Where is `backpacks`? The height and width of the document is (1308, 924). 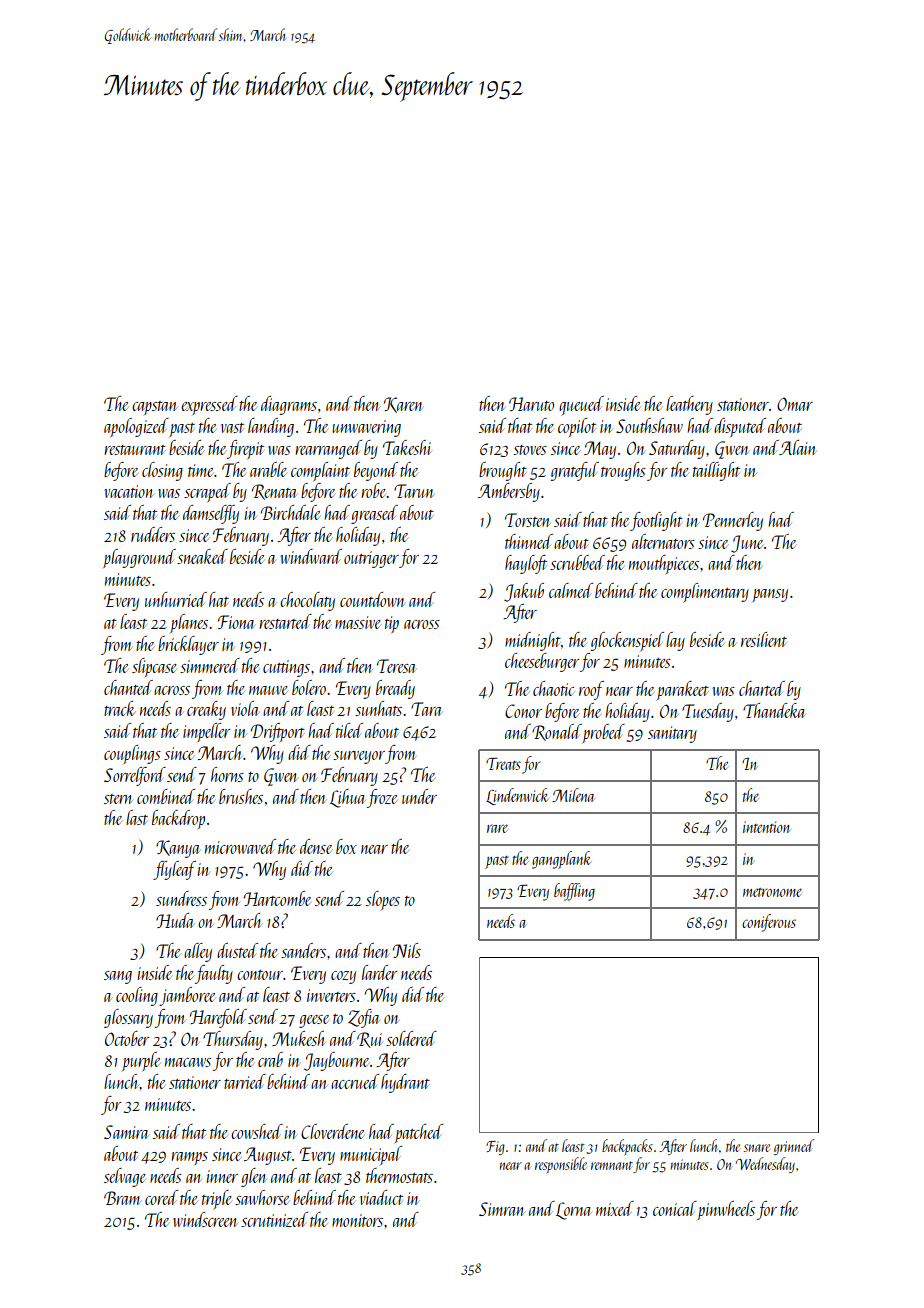
backpacks is located at coordinates (627, 1147).
